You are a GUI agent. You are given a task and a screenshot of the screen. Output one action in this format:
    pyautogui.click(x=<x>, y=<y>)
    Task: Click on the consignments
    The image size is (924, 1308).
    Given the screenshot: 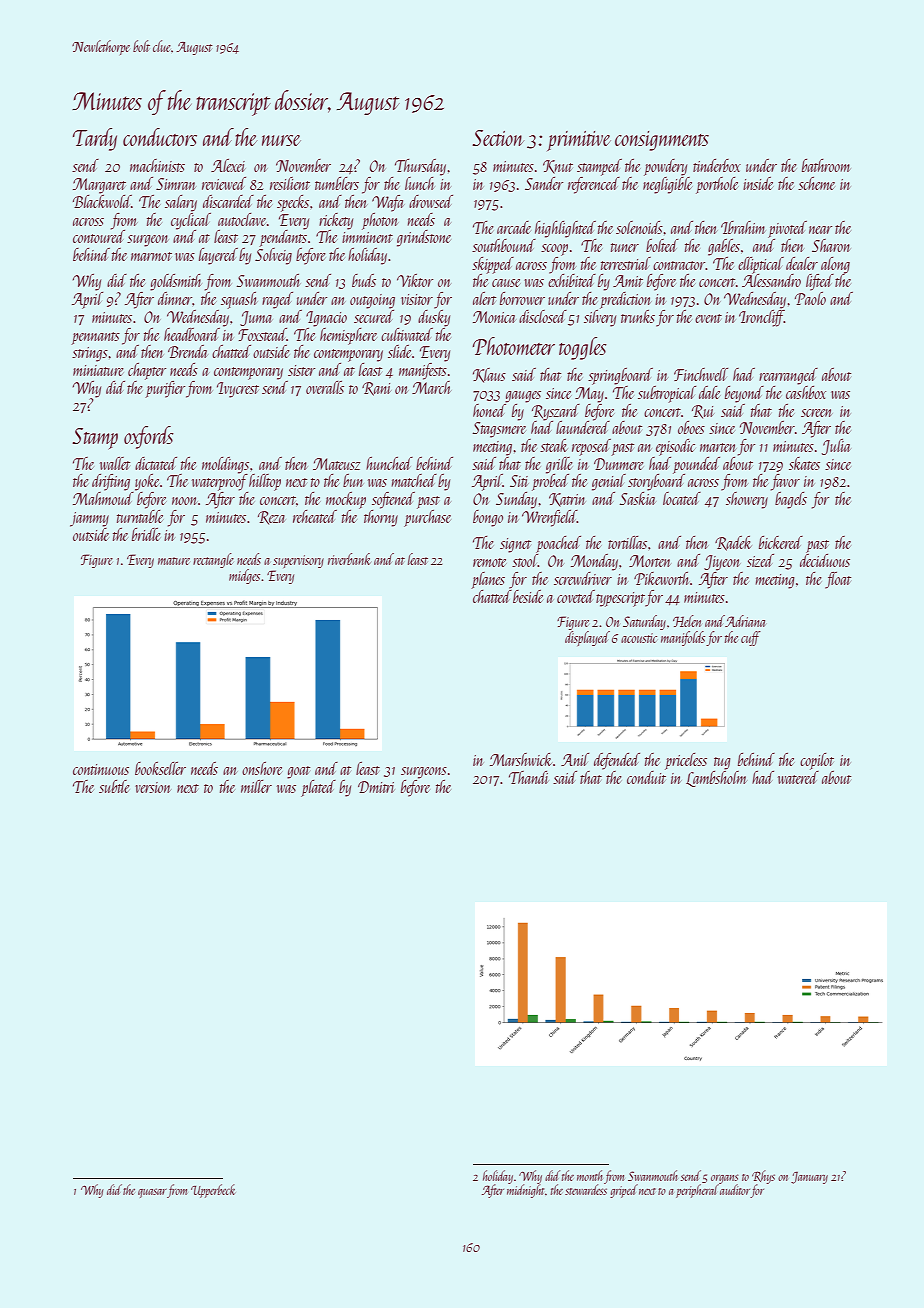 What is the action you would take?
    pyautogui.click(x=662, y=141)
